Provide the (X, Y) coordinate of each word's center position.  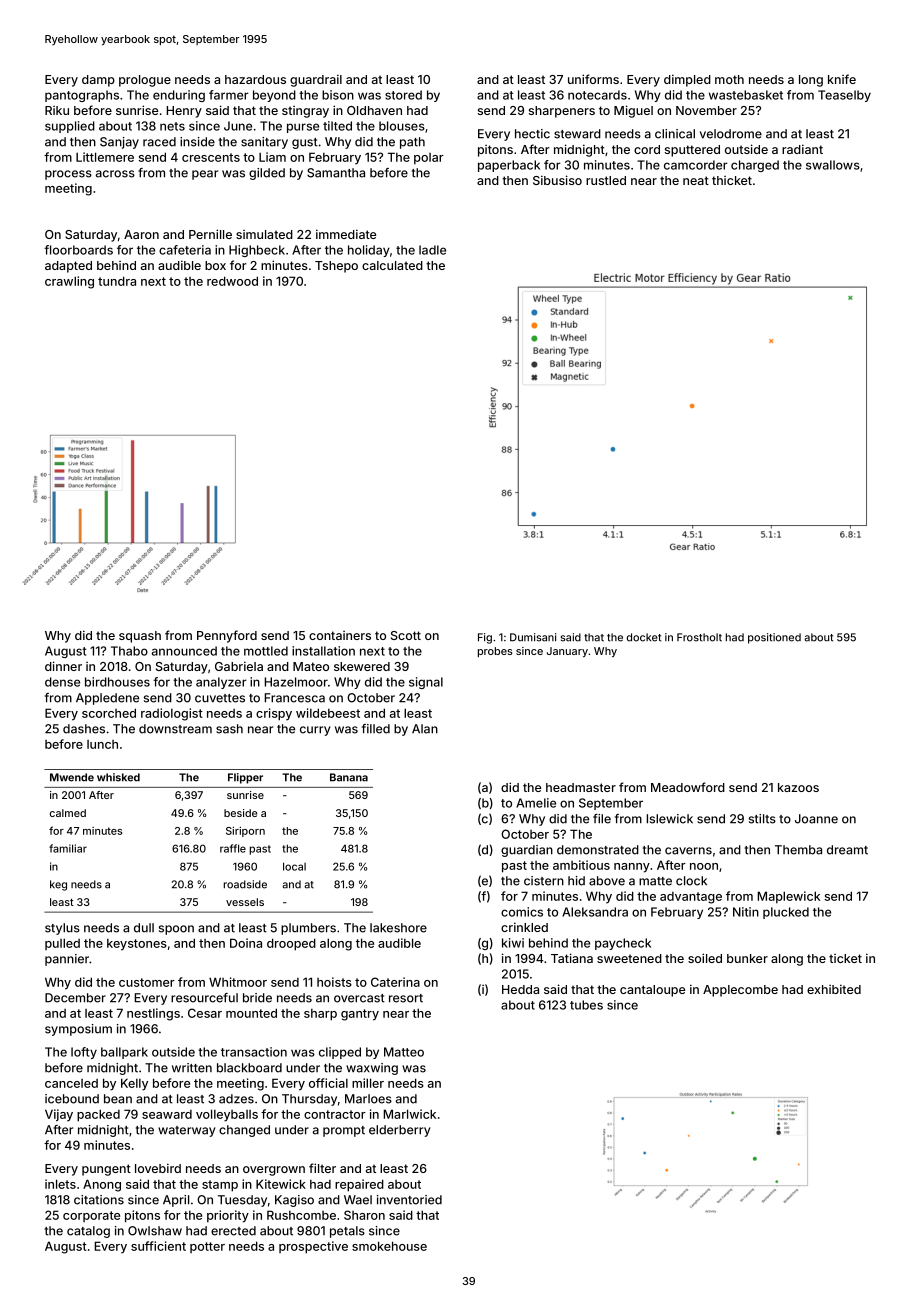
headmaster (581, 787)
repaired (359, 1185)
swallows (833, 165)
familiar (68, 848)
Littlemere (105, 157)
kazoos (798, 787)
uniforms (593, 79)
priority (228, 1216)
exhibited (834, 989)
